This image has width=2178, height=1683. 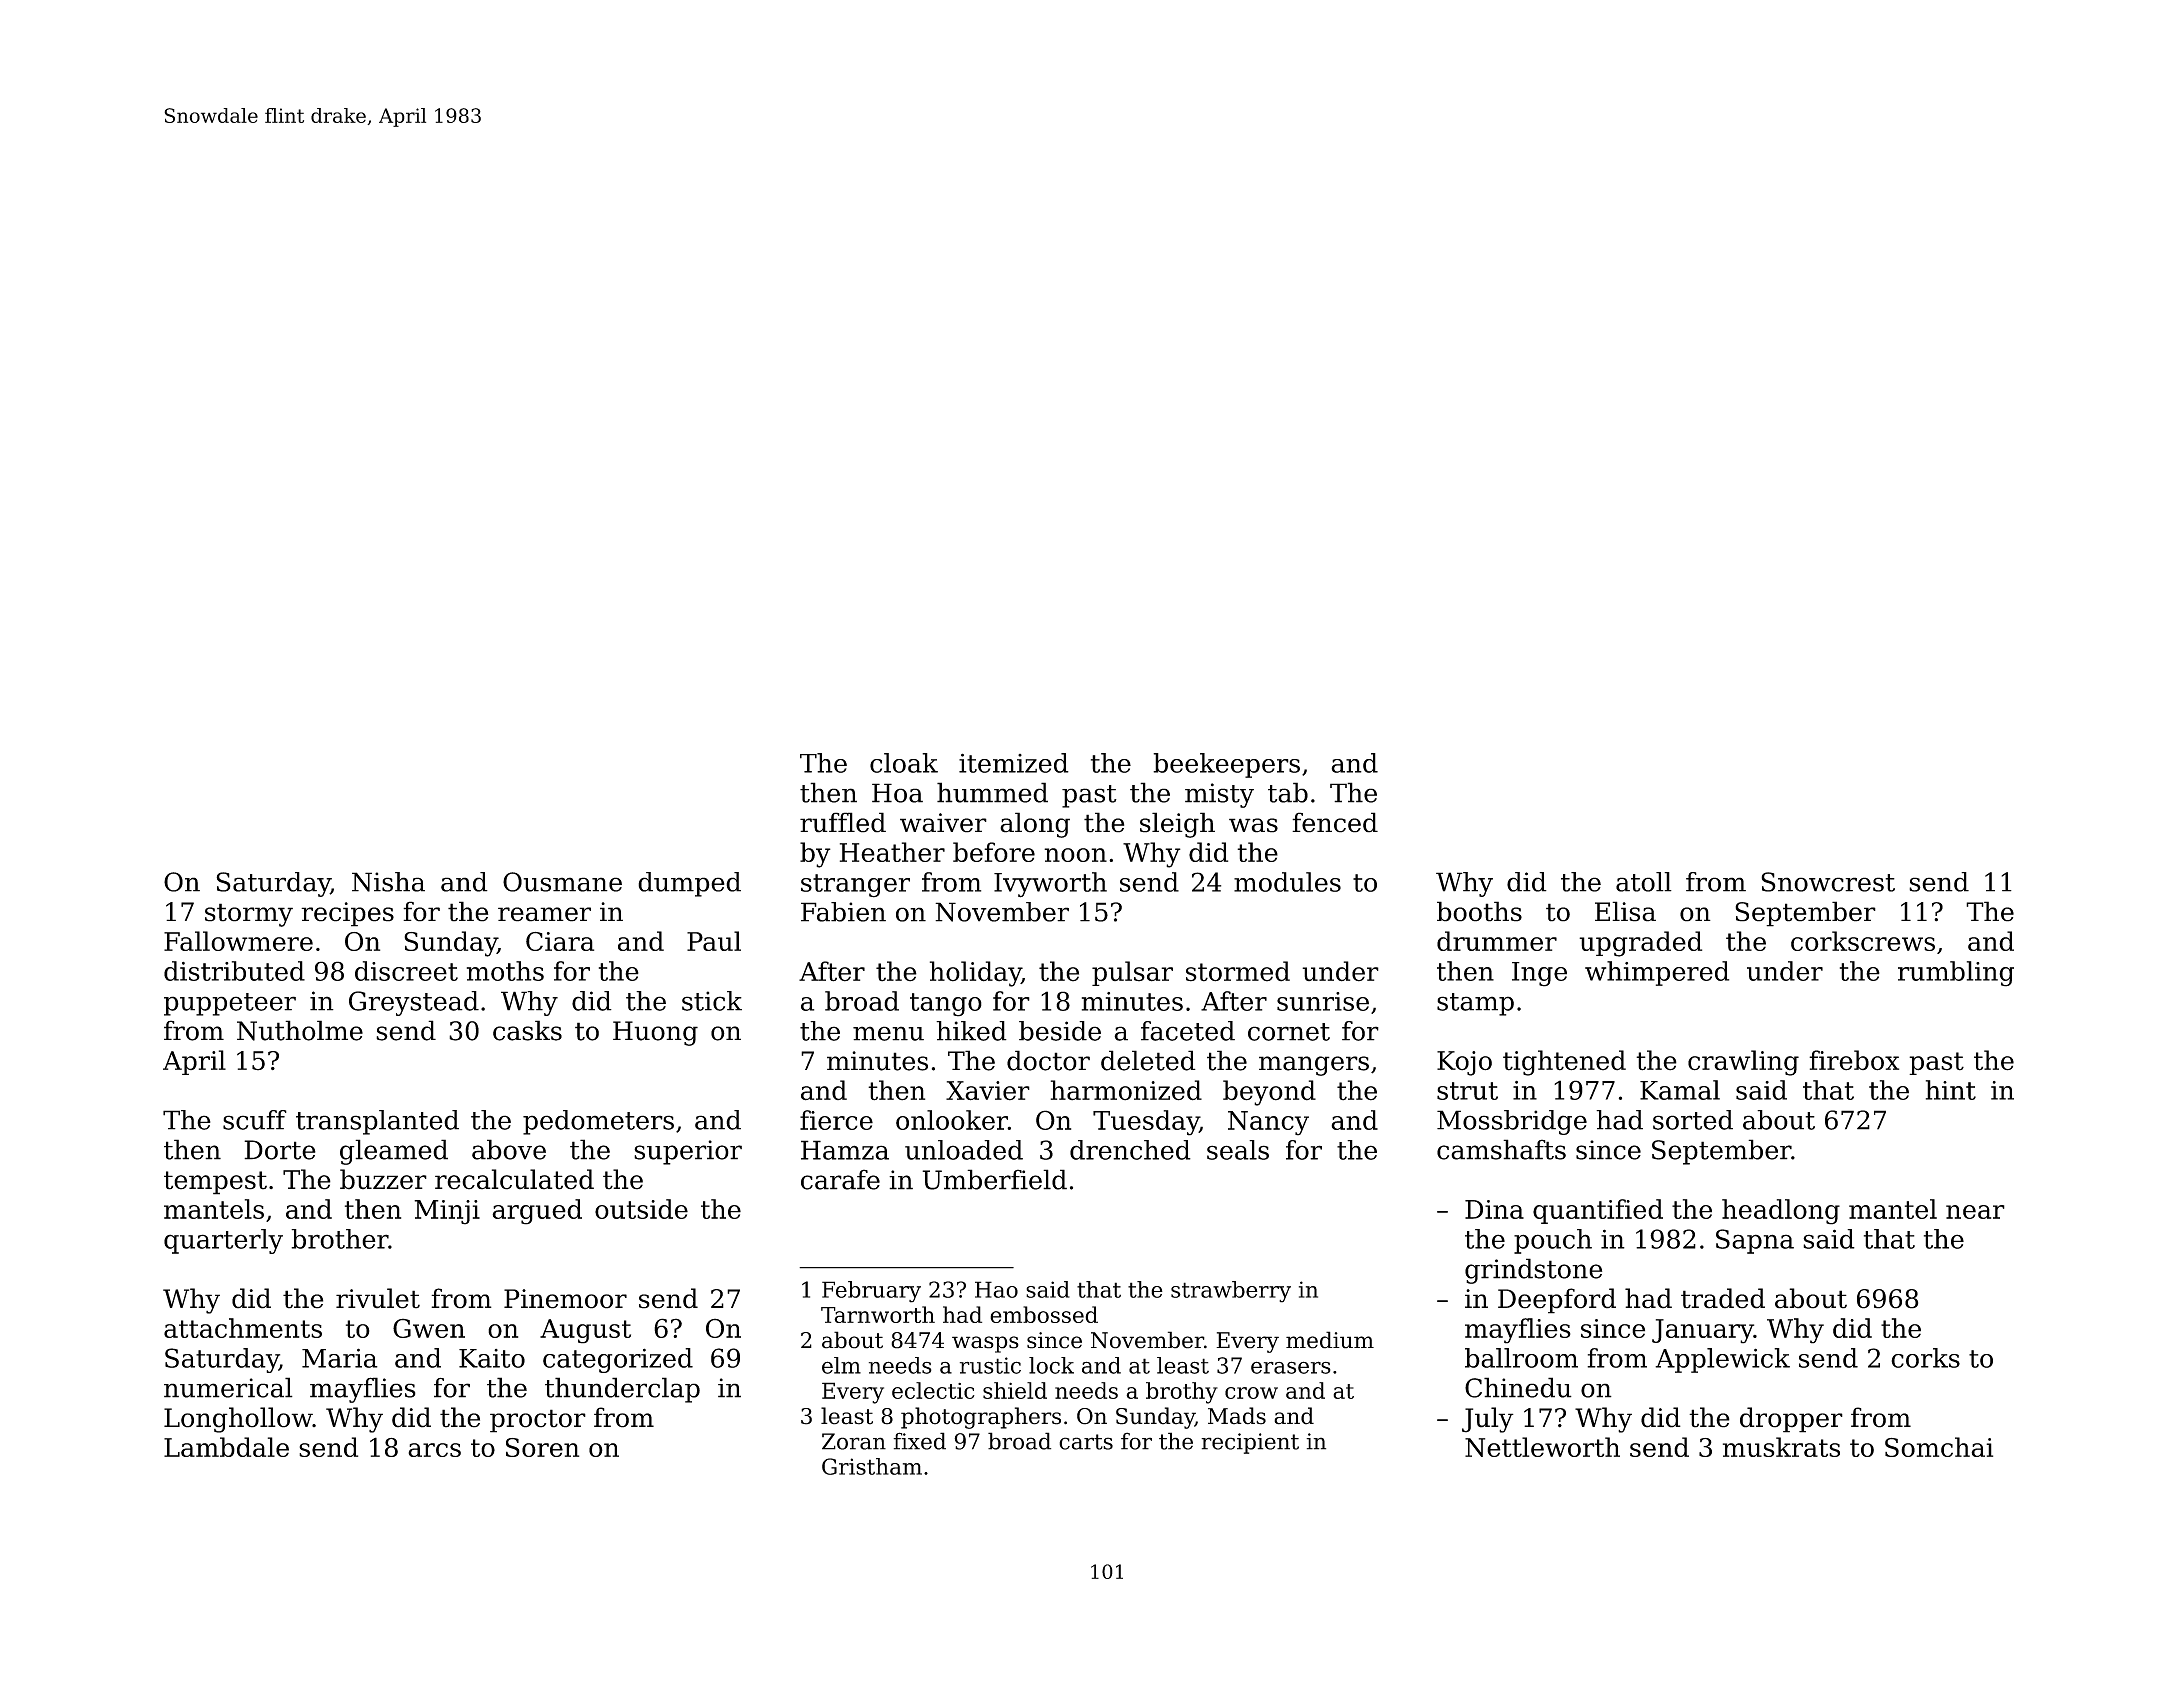 What do you see at coordinates (1791, 1420) in the image?
I see `dropper` at bounding box center [1791, 1420].
